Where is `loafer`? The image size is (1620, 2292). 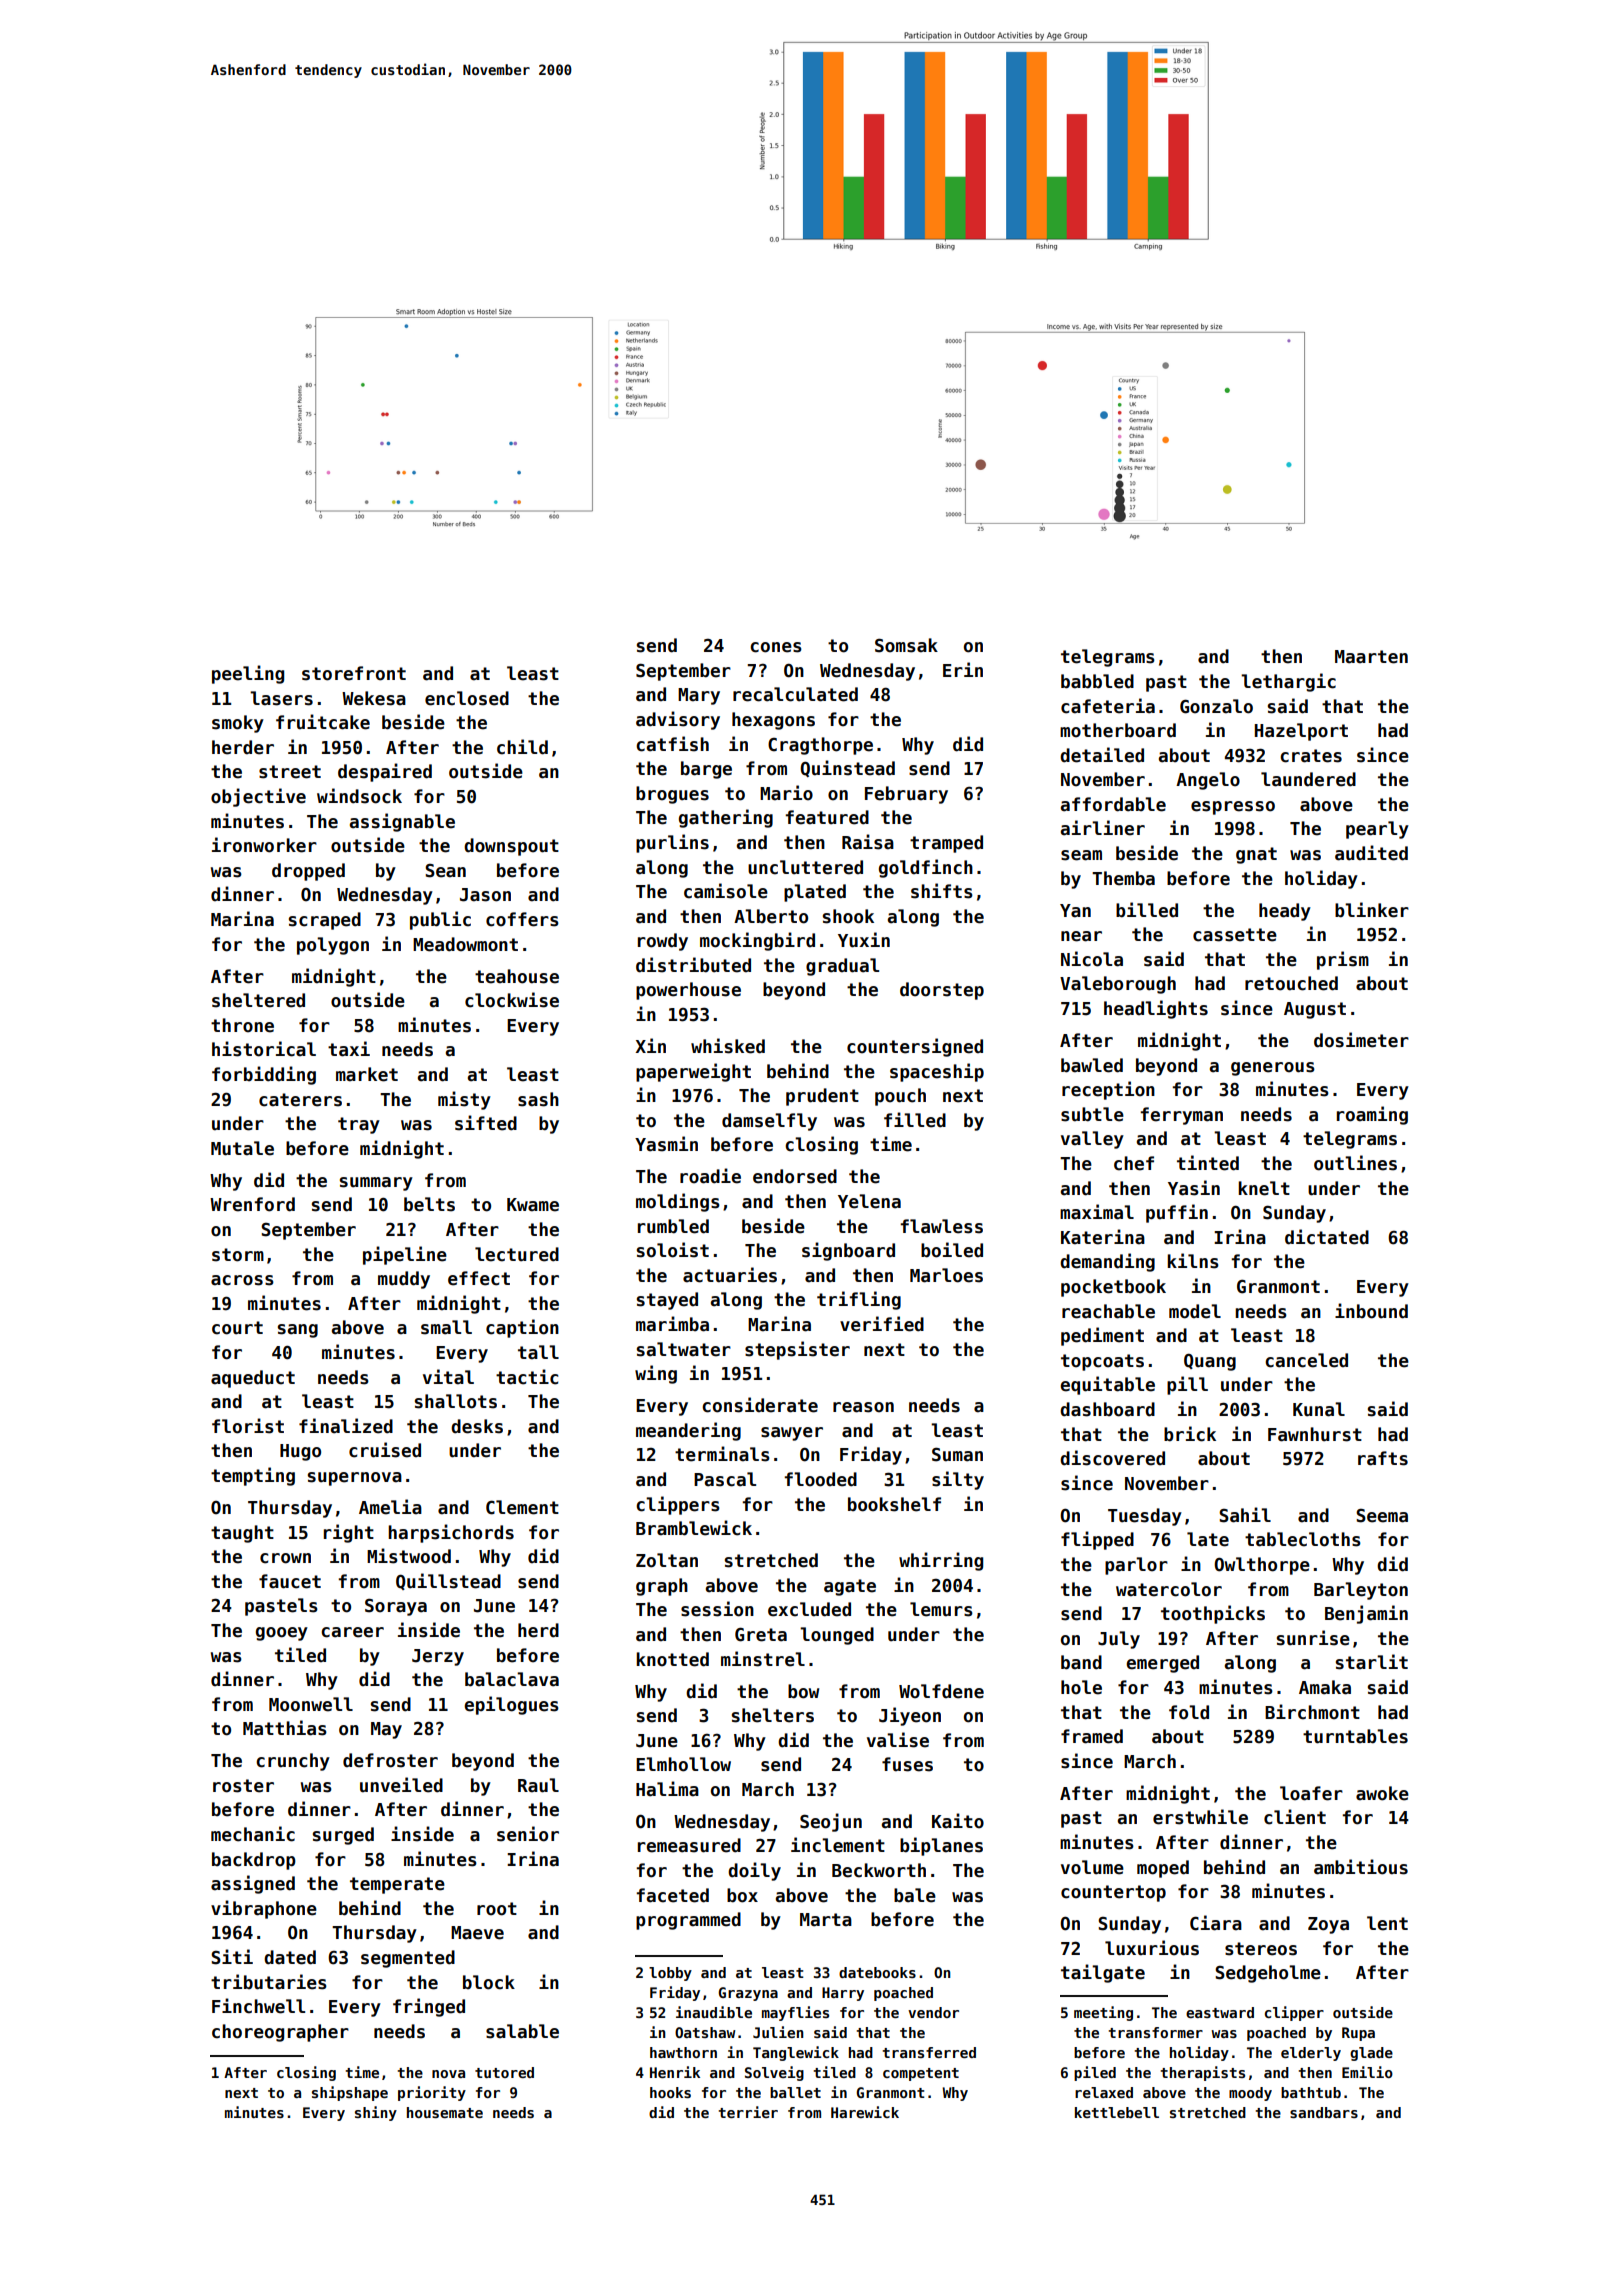
loafer is located at coordinates (1311, 1793).
